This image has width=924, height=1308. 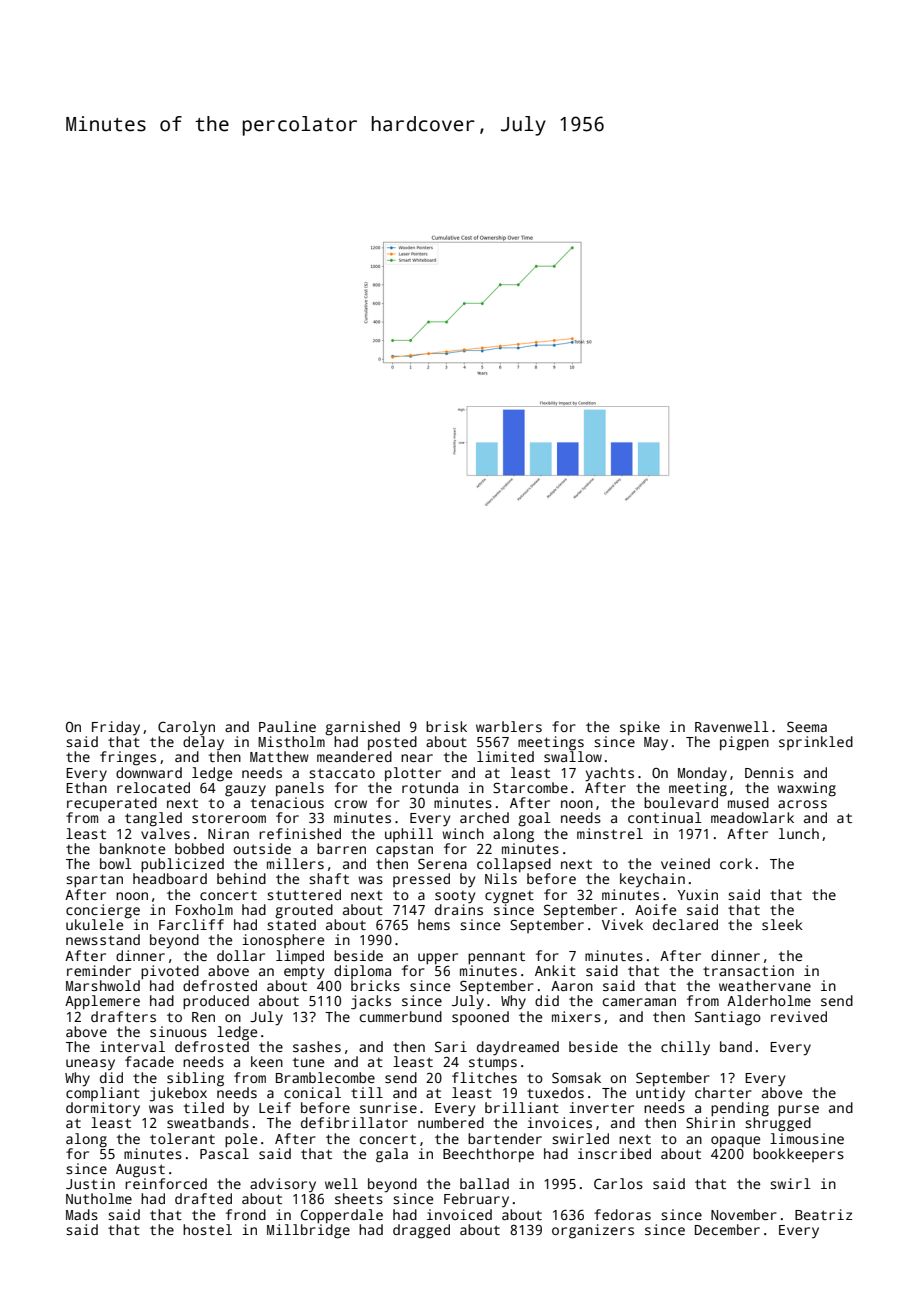 What do you see at coordinates (655, 909) in the image?
I see `Aoife` at bounding box center [655, 909].
